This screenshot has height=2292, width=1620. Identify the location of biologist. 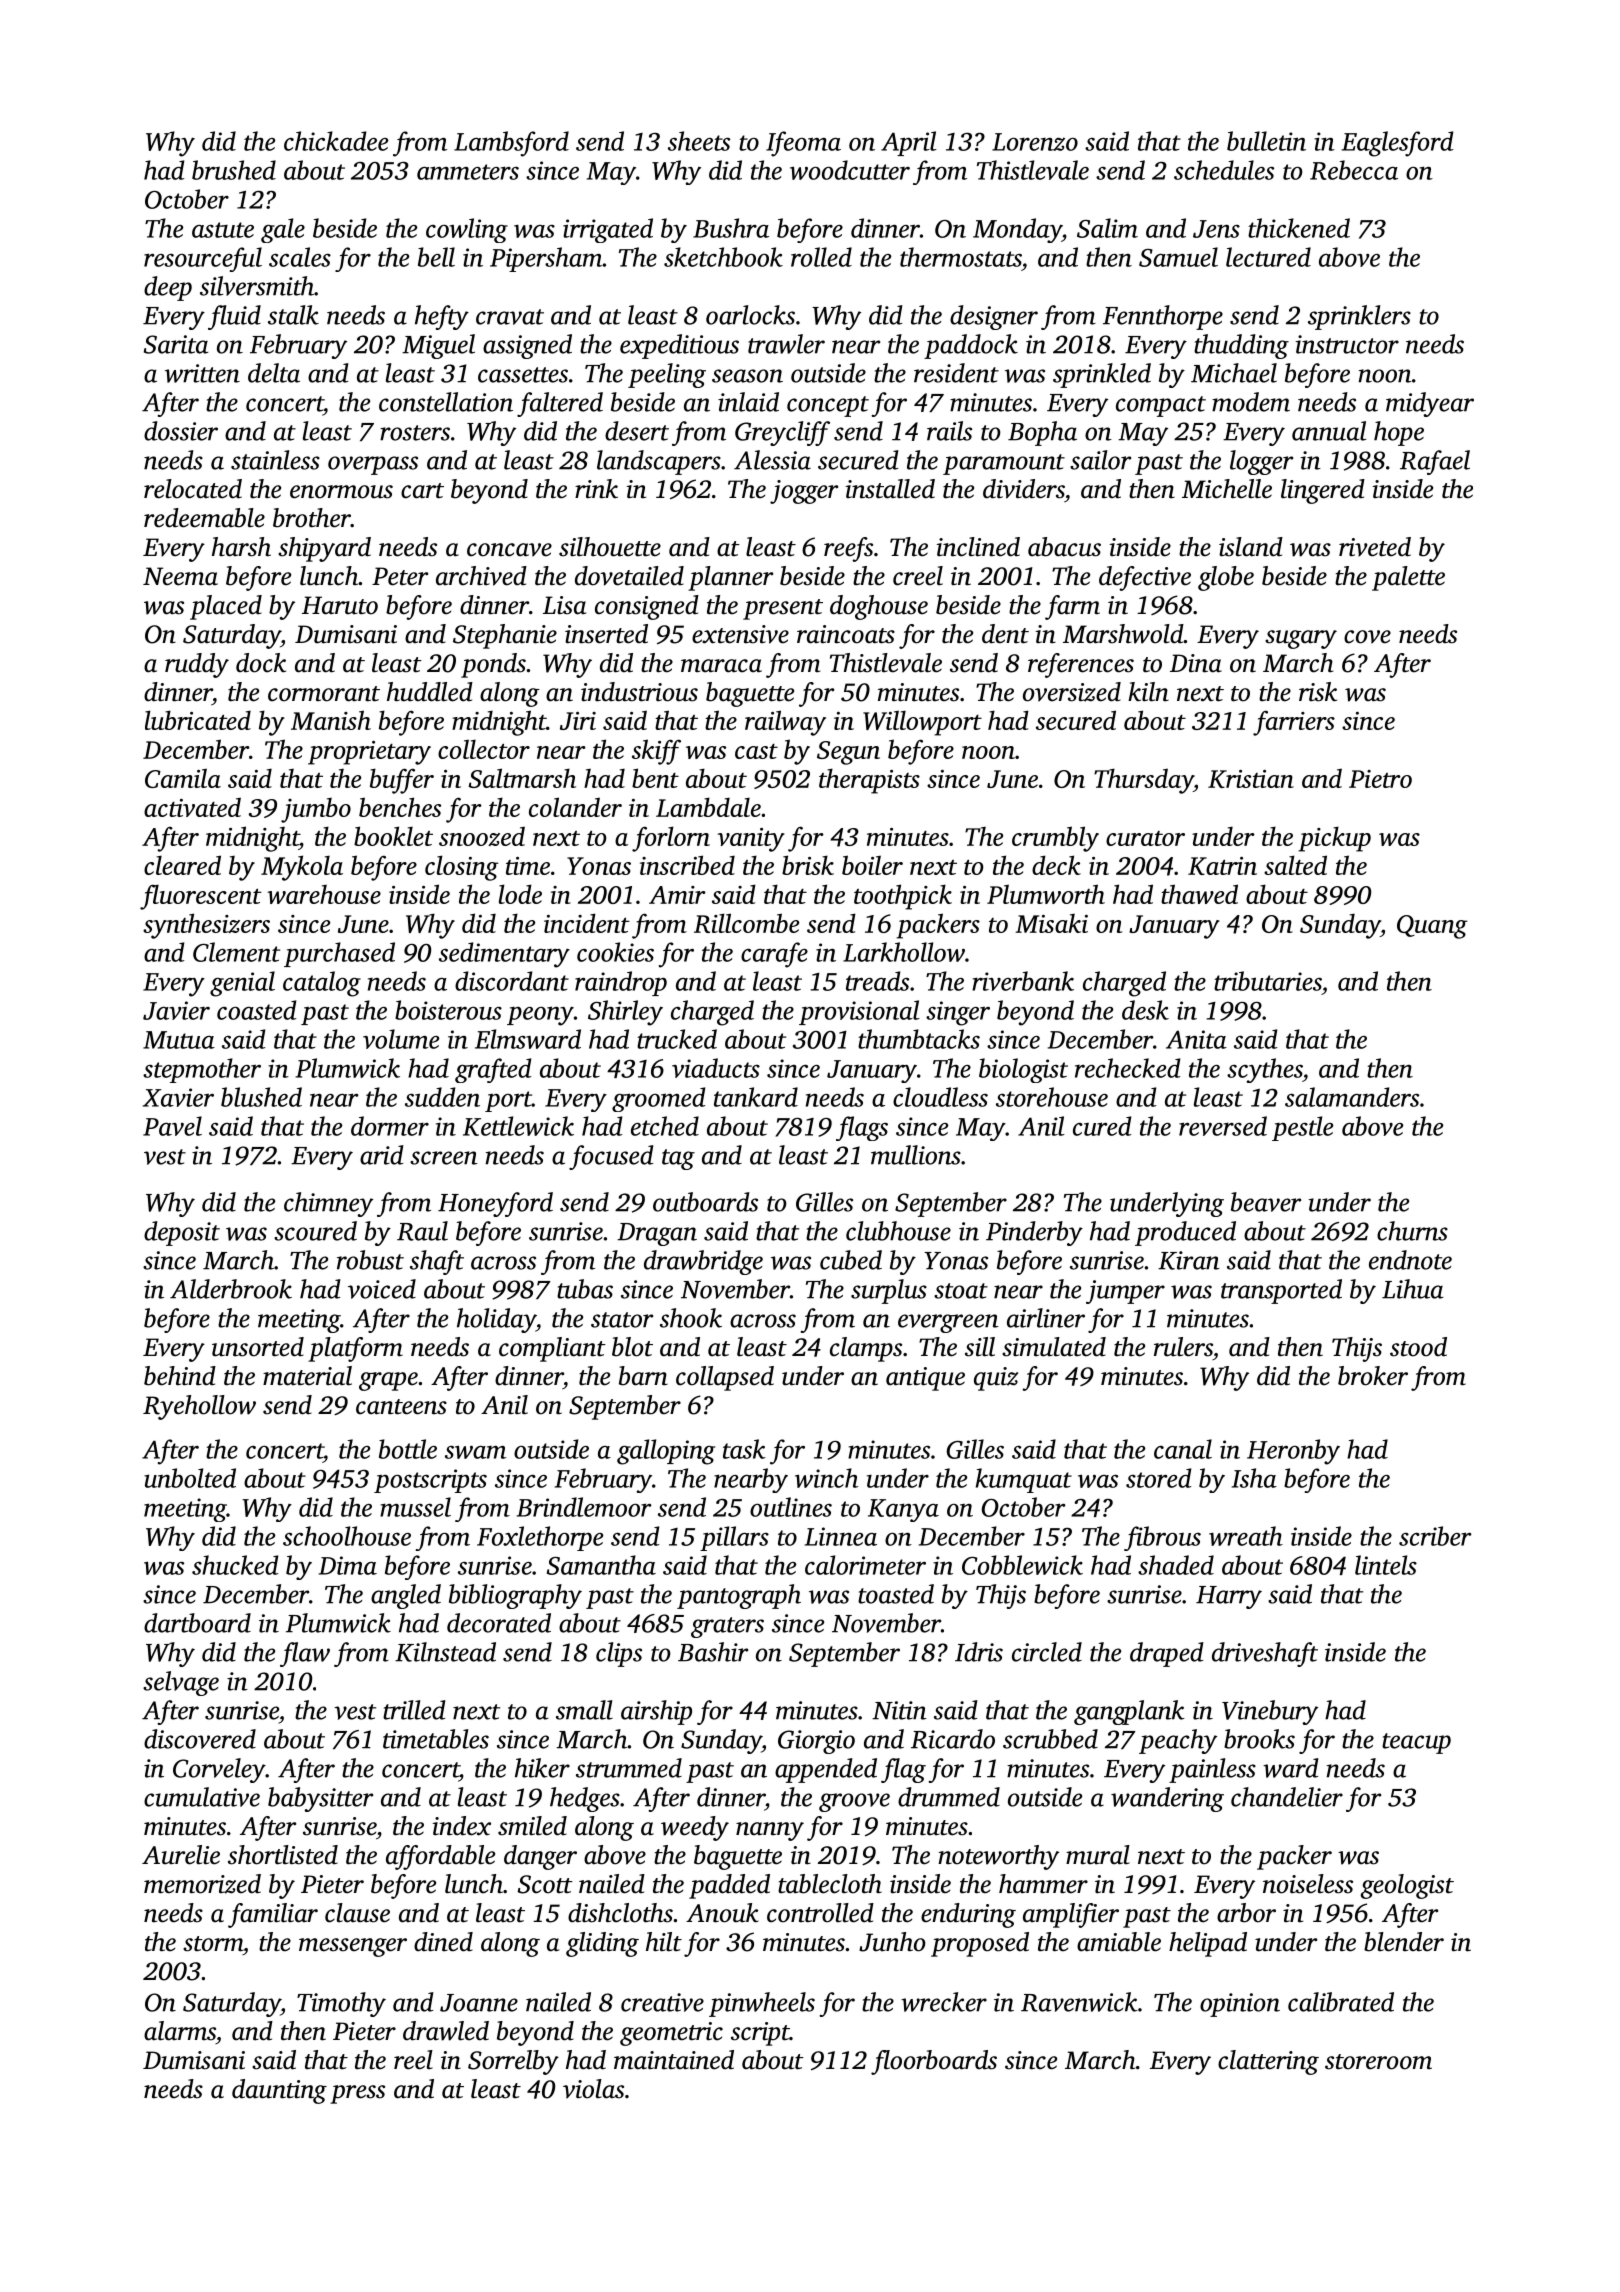
(1023, 1070).
